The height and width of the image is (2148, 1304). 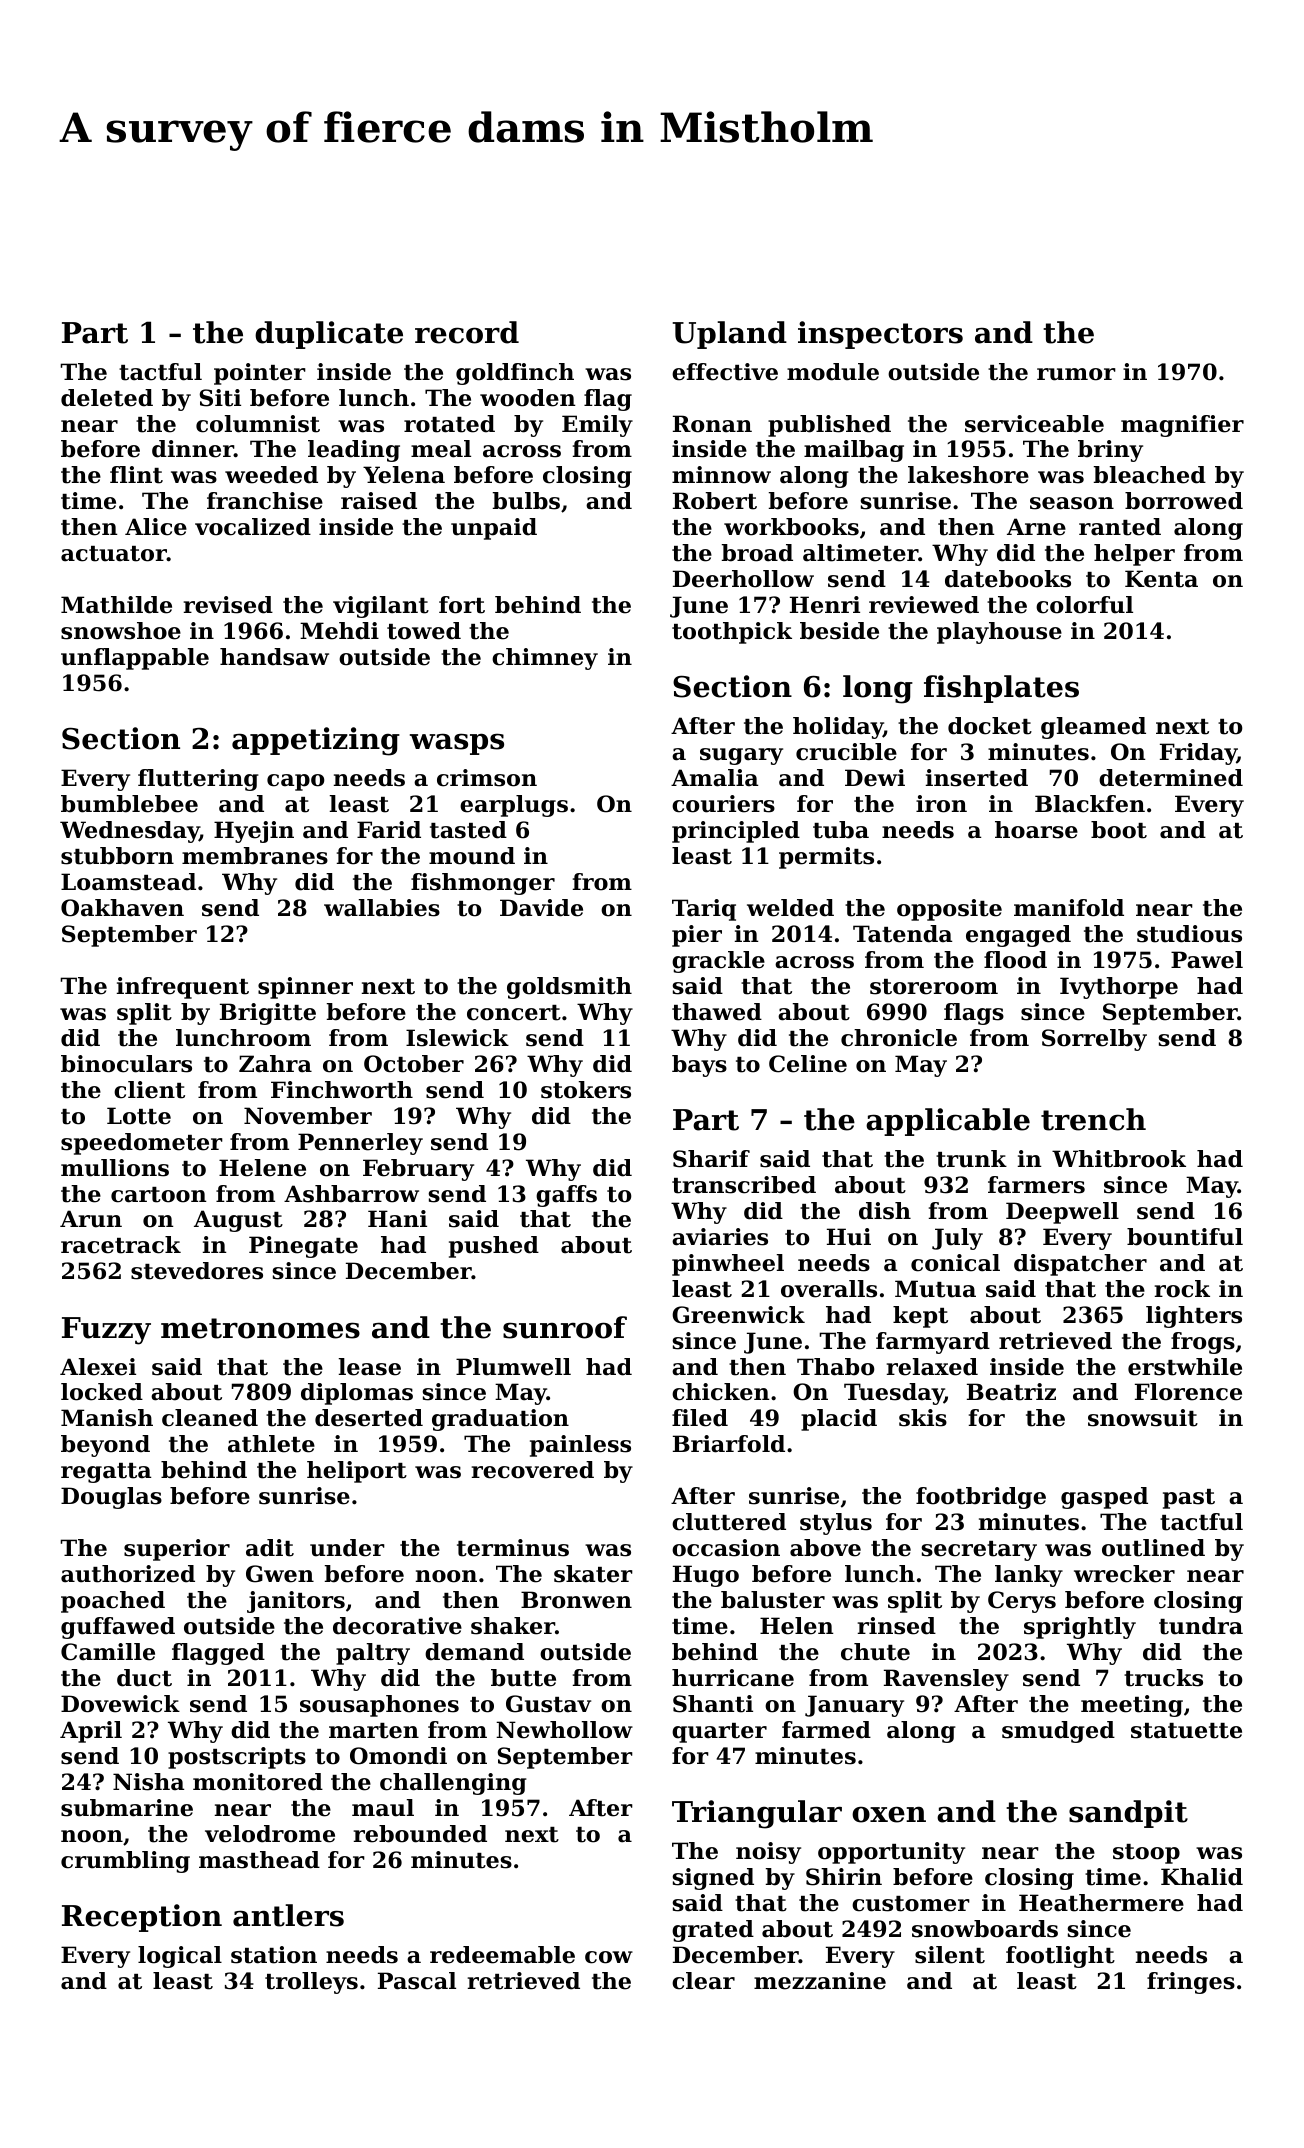 I want to click on Thabo, so click(x=836, y=1367).
